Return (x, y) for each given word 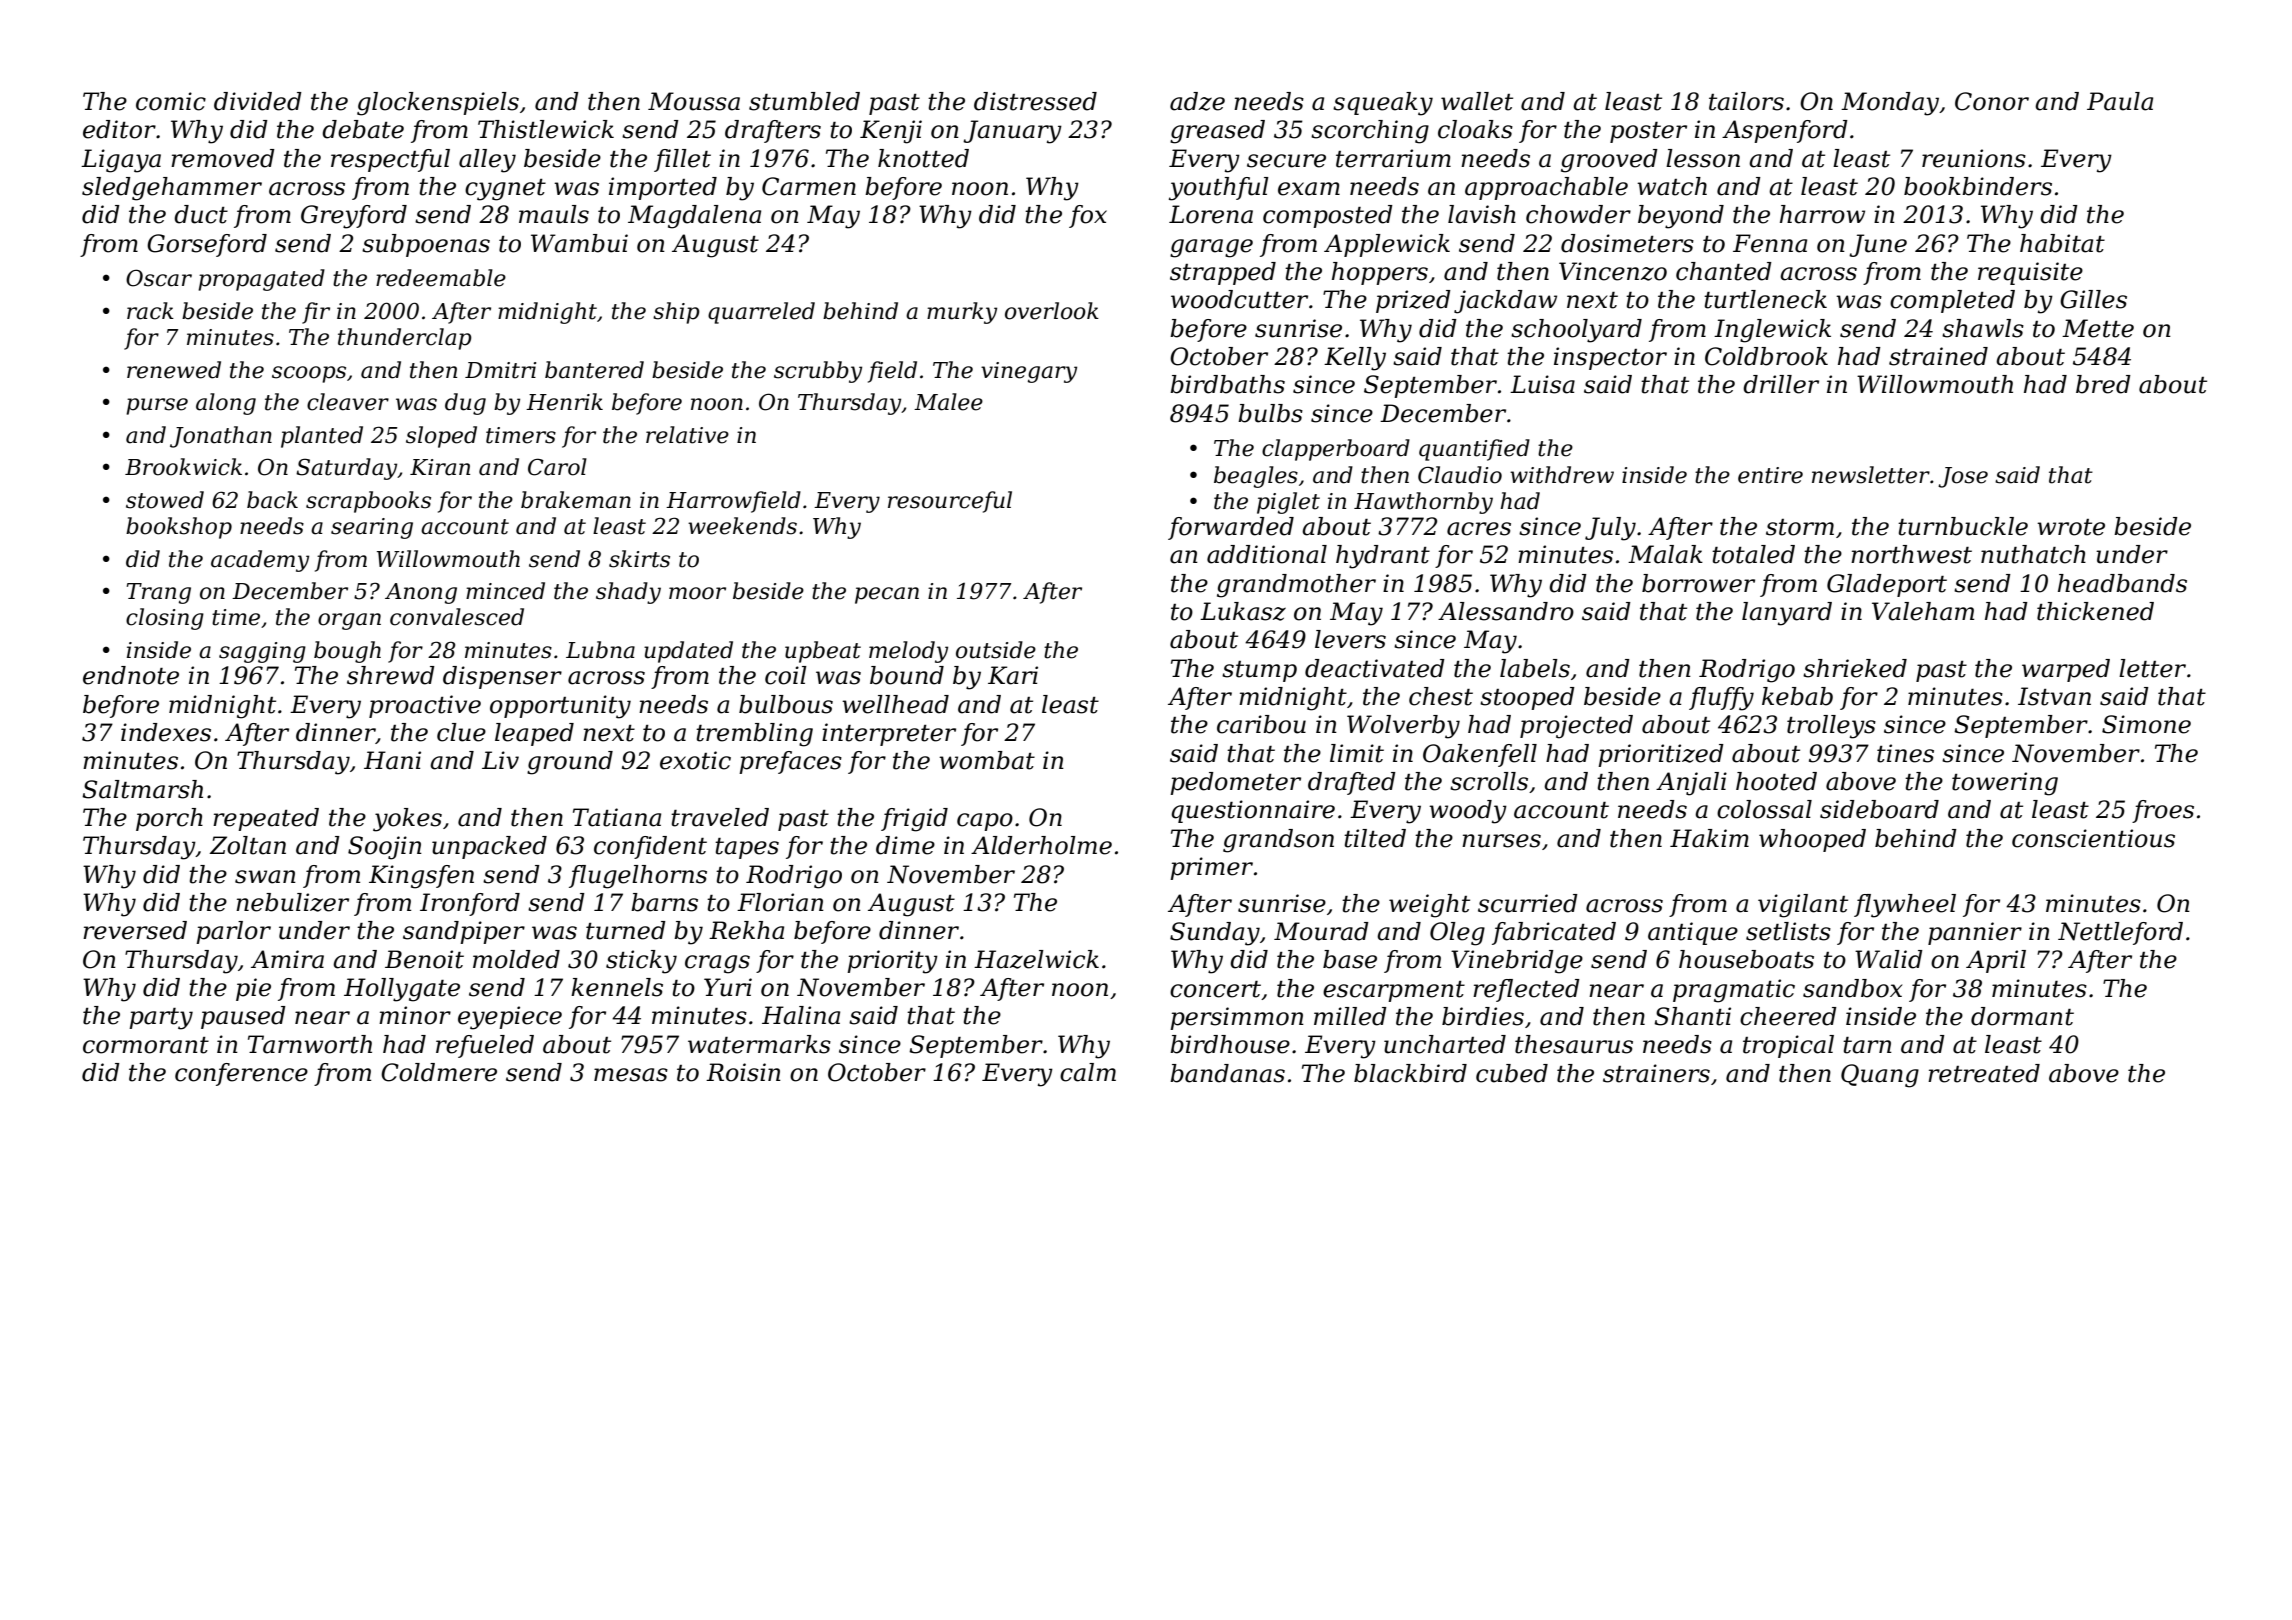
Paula (2120, 101)
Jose (1963, 477)
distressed (1035, 101)
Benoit (424, 959)
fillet (682, 160)
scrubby (818, 372)
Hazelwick (1036, 959)
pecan (887, 595)
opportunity (560, 707)
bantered (594, 370)
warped (2066, 670)
